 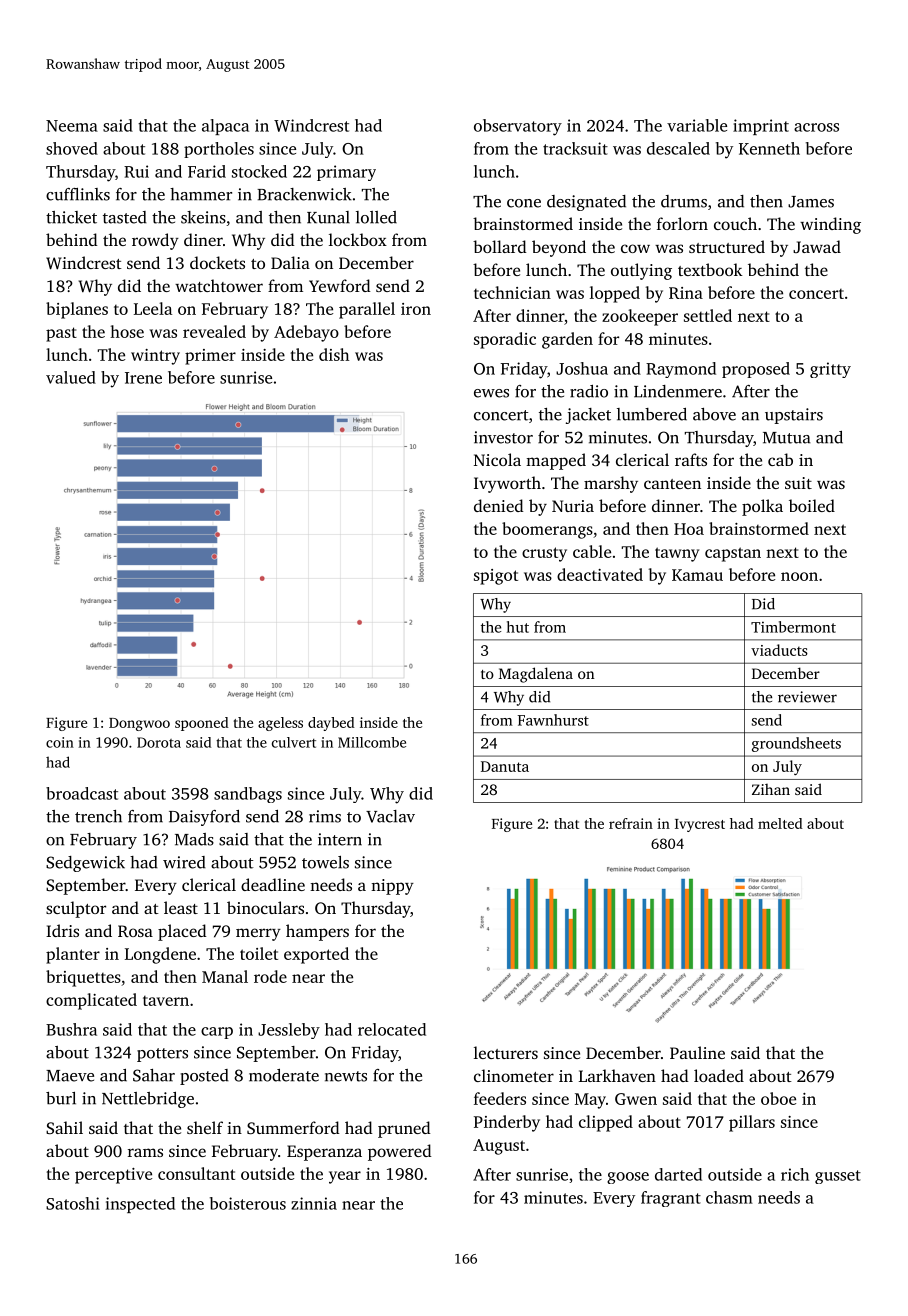 I want to click on Longdene, so click(x=160, y=955).
